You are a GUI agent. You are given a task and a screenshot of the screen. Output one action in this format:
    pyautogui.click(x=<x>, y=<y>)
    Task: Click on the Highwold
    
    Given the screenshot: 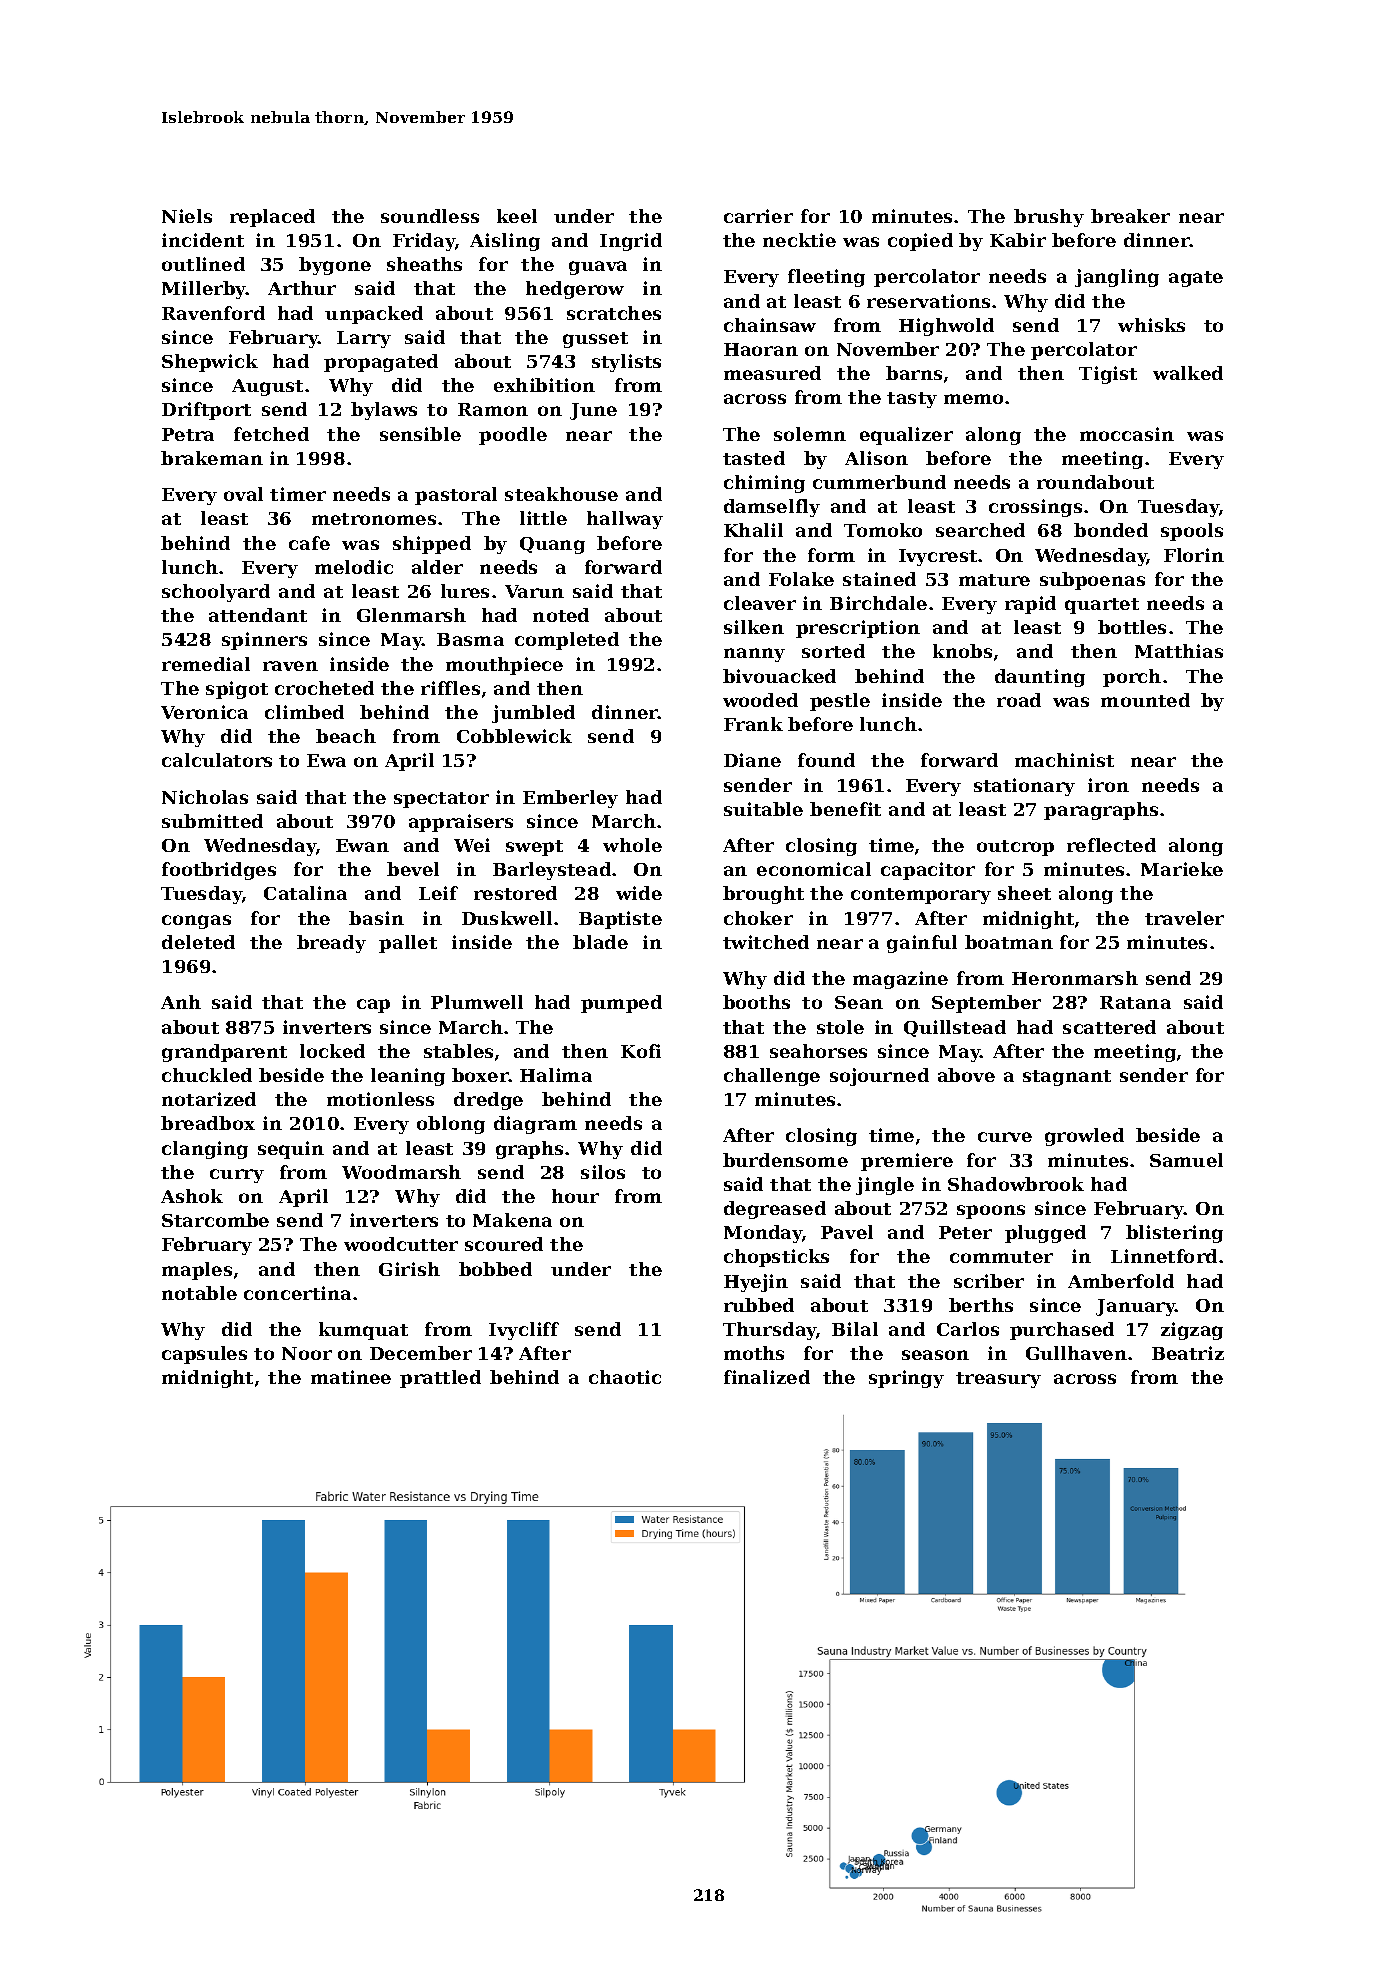 What is the action you would take?
    pyautogui.click(x=946, y=327)
